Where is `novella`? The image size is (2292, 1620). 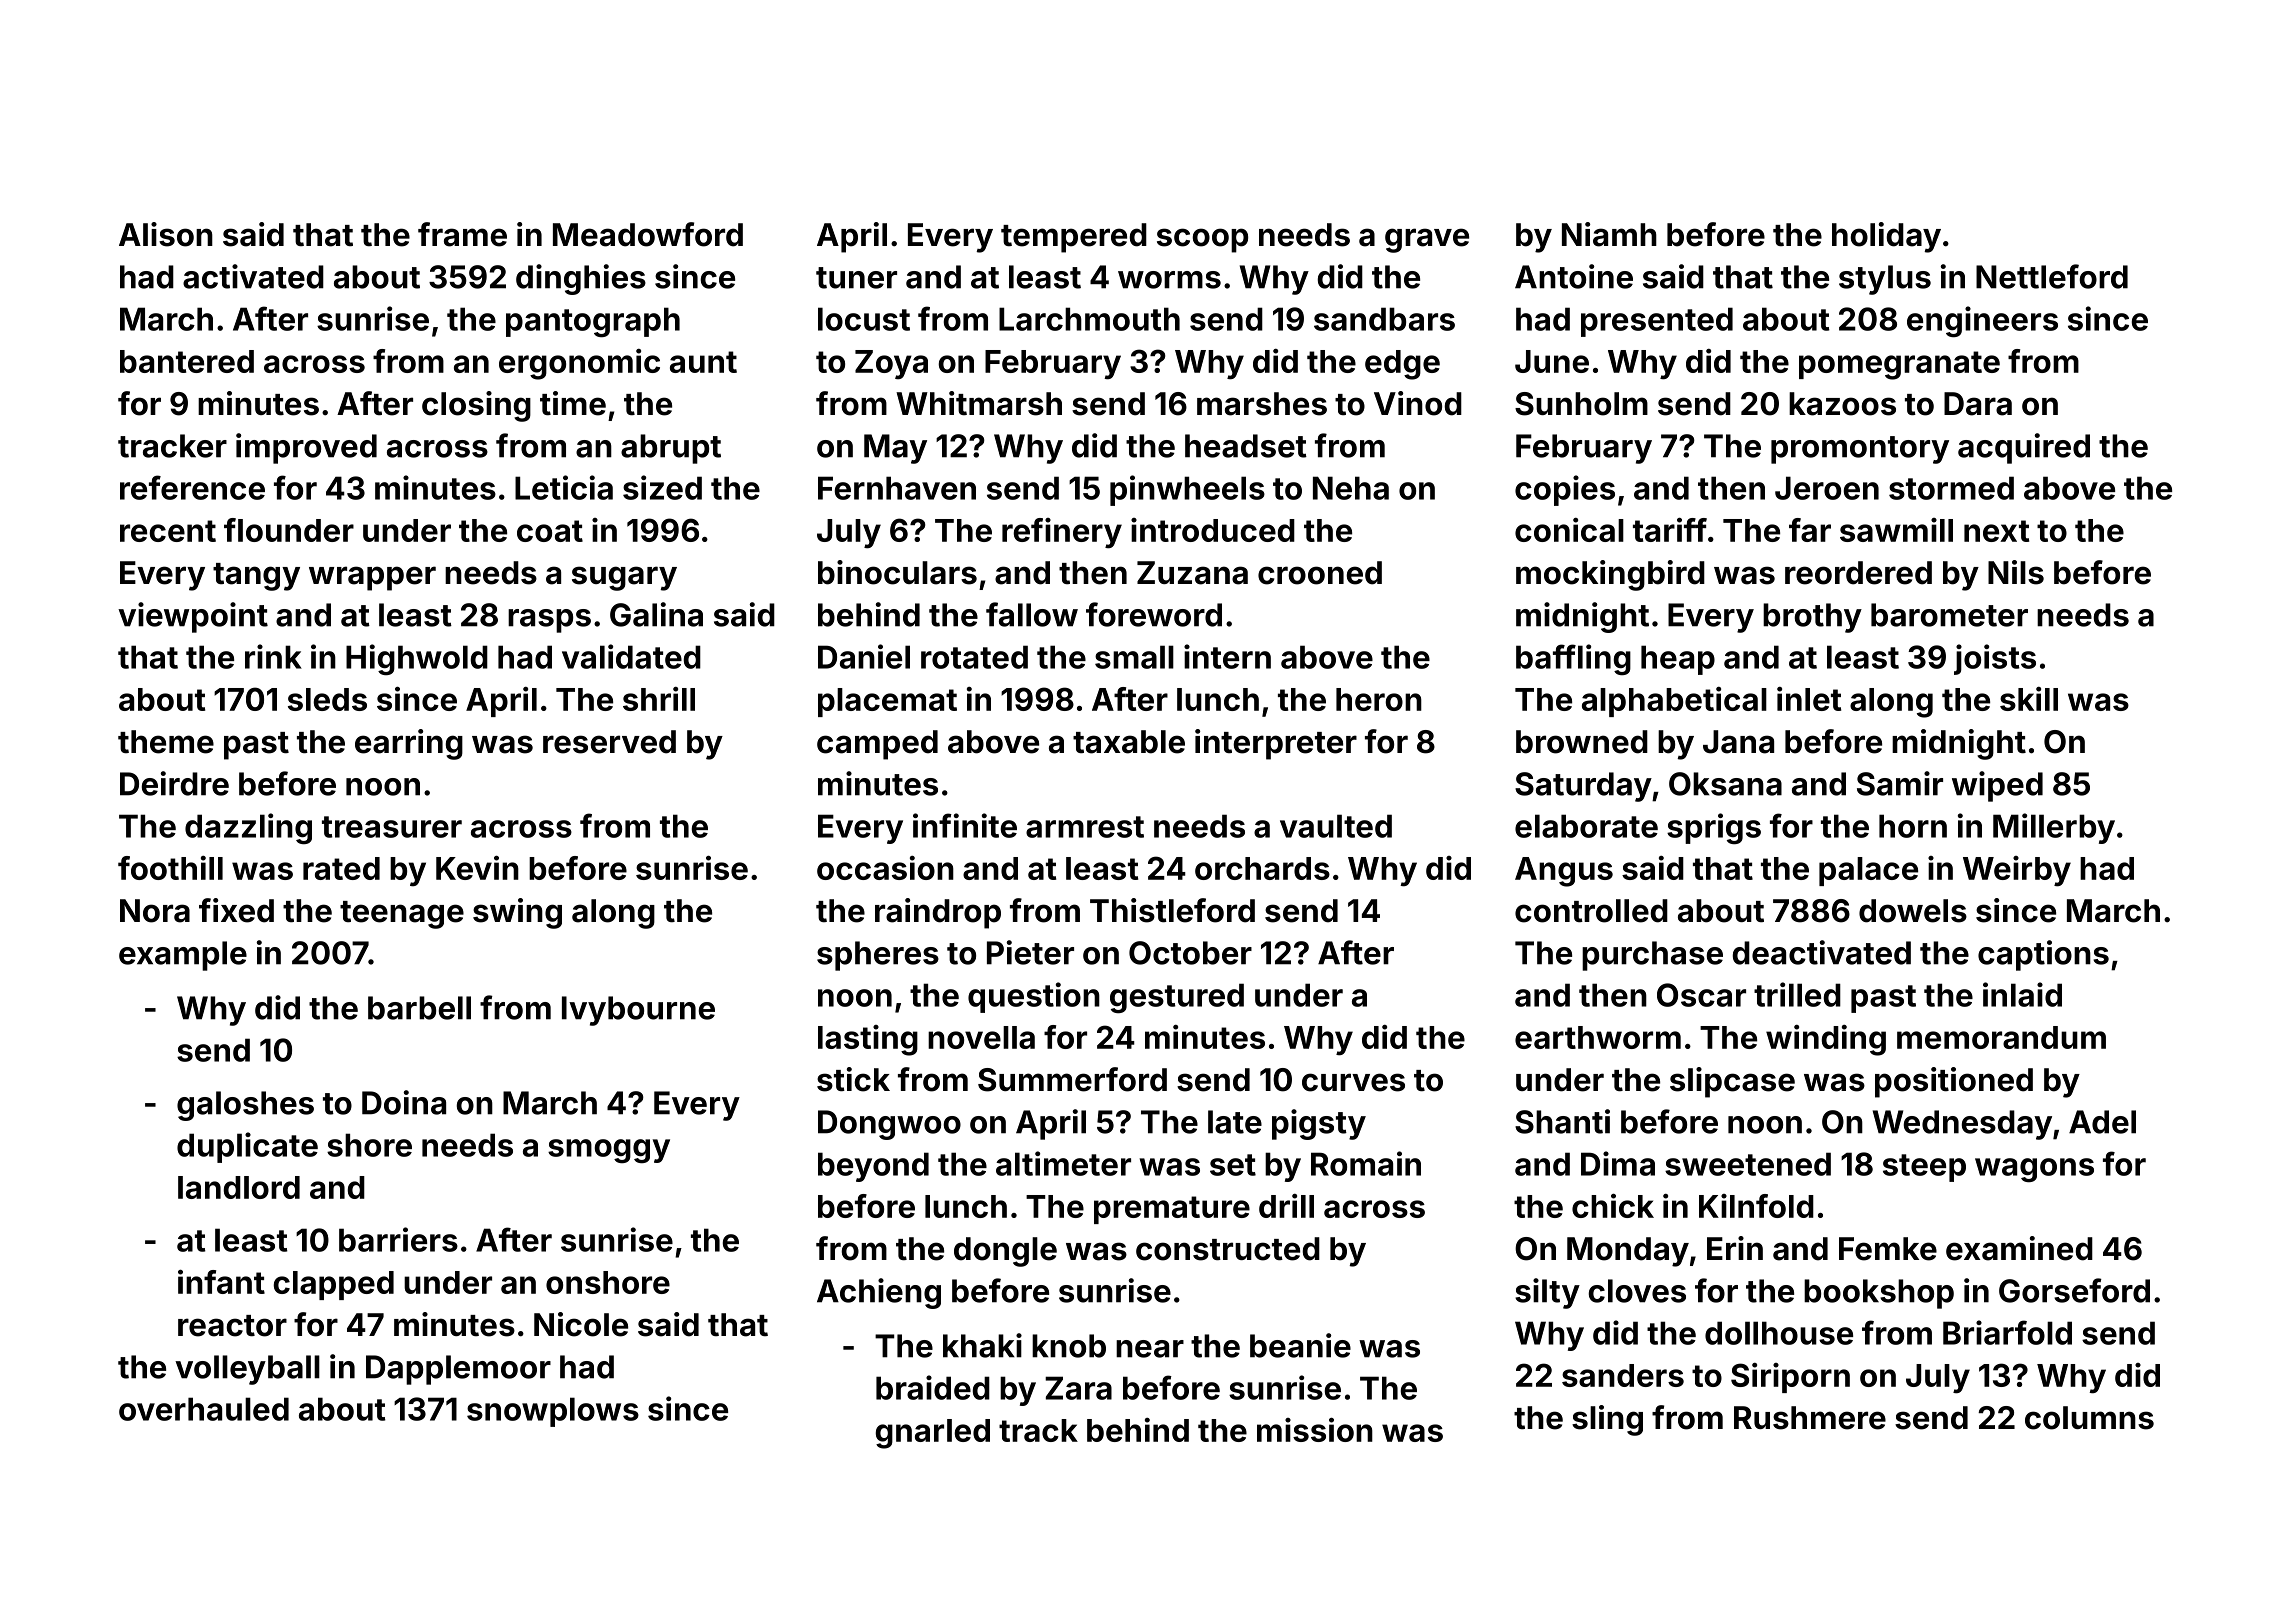 novella is located at coordinates (981, 1037).
